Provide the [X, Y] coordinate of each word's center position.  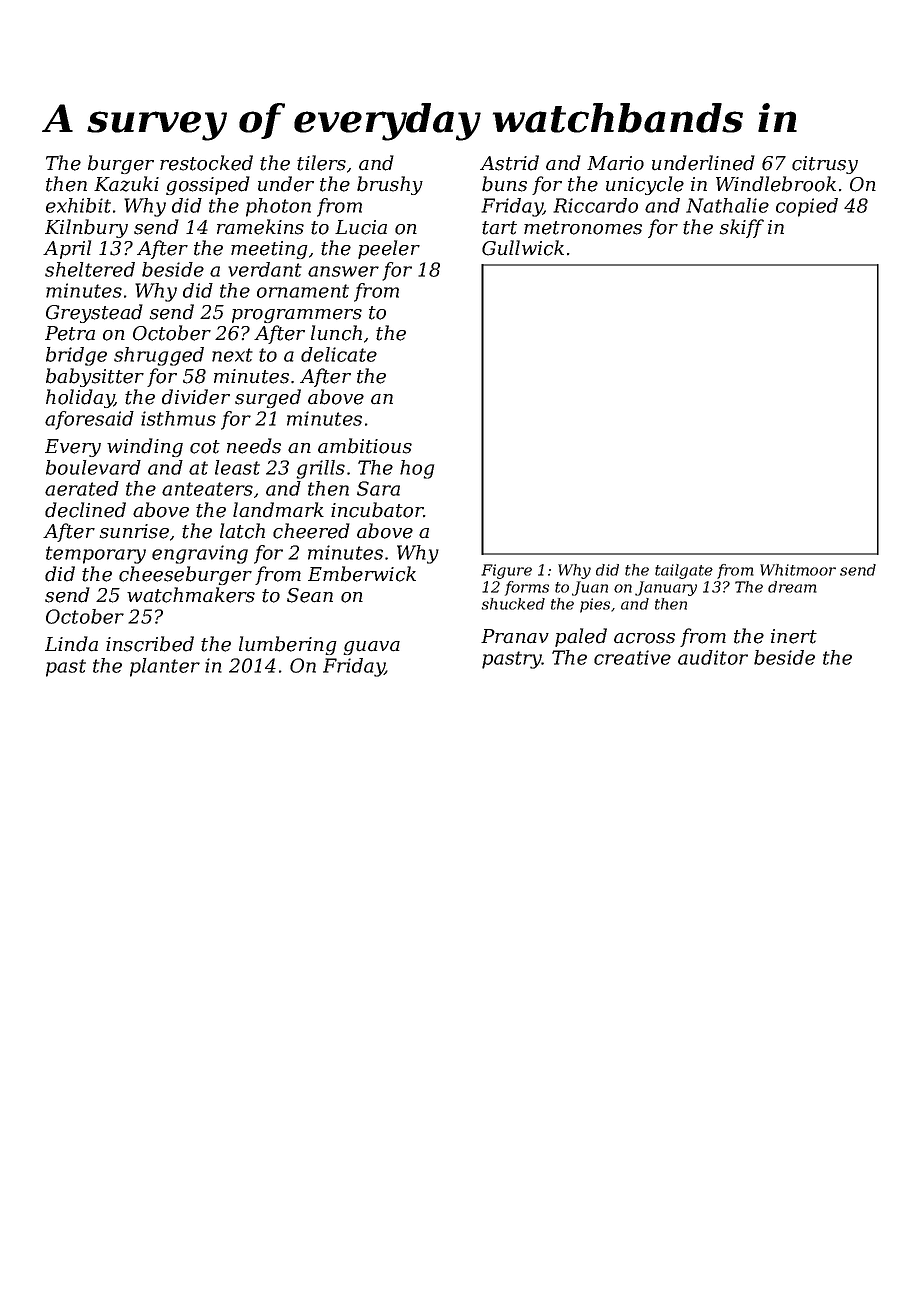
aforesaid [89, 420]
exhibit [78, 205]
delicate [339, 354]
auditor [713, 657]
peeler [389, 249]
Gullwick [523, 248]
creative [632, 657]
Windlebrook [776, 184]
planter [165, 667]
